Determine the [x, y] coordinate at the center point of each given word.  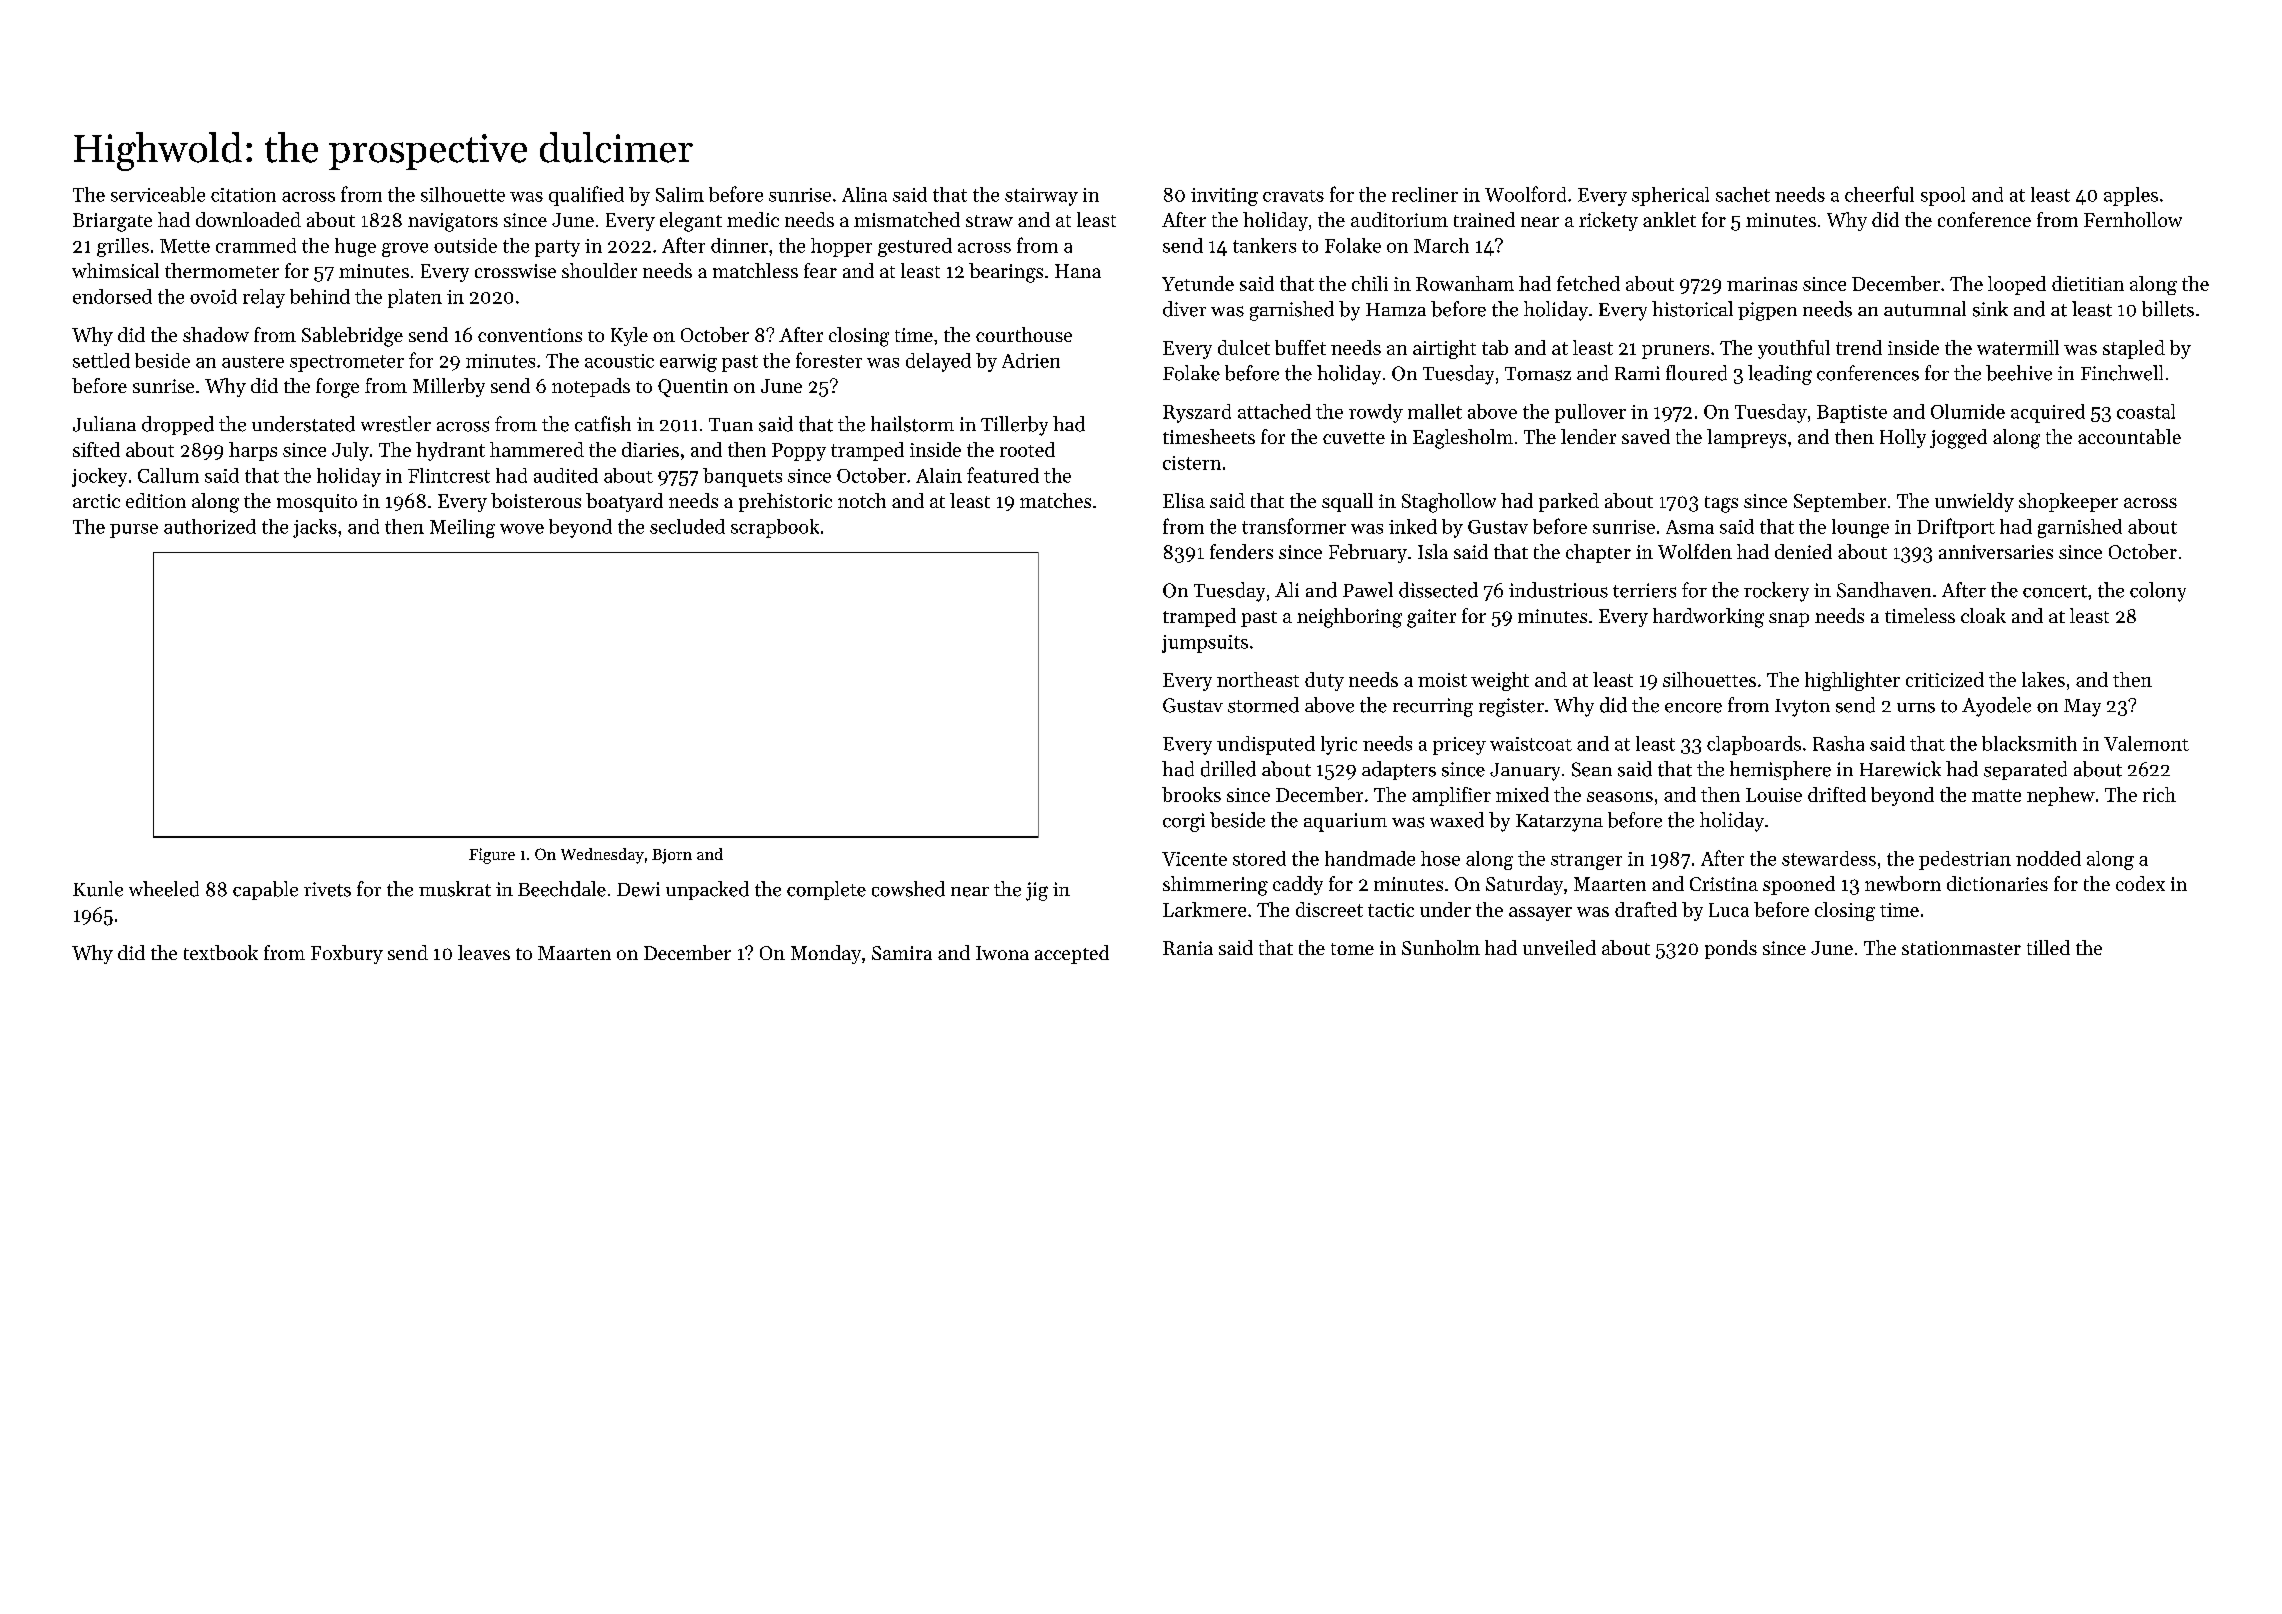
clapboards [1754, 745]
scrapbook [775, 528]
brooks [1191, 794]
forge [337, 388]
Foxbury [347, 954]
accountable [2129, 436]
